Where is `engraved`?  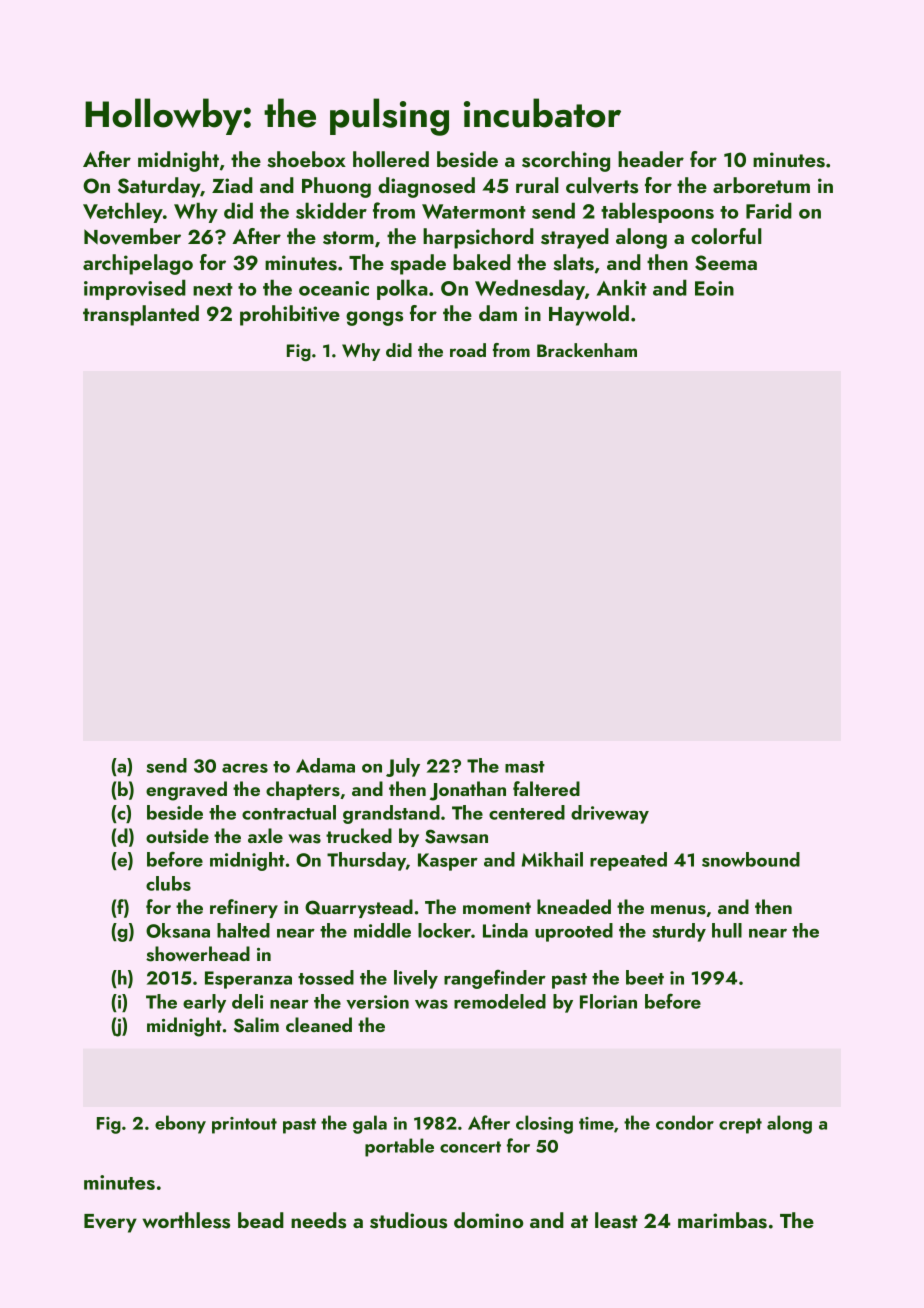 engraved is located at coordinates (186, 791).
